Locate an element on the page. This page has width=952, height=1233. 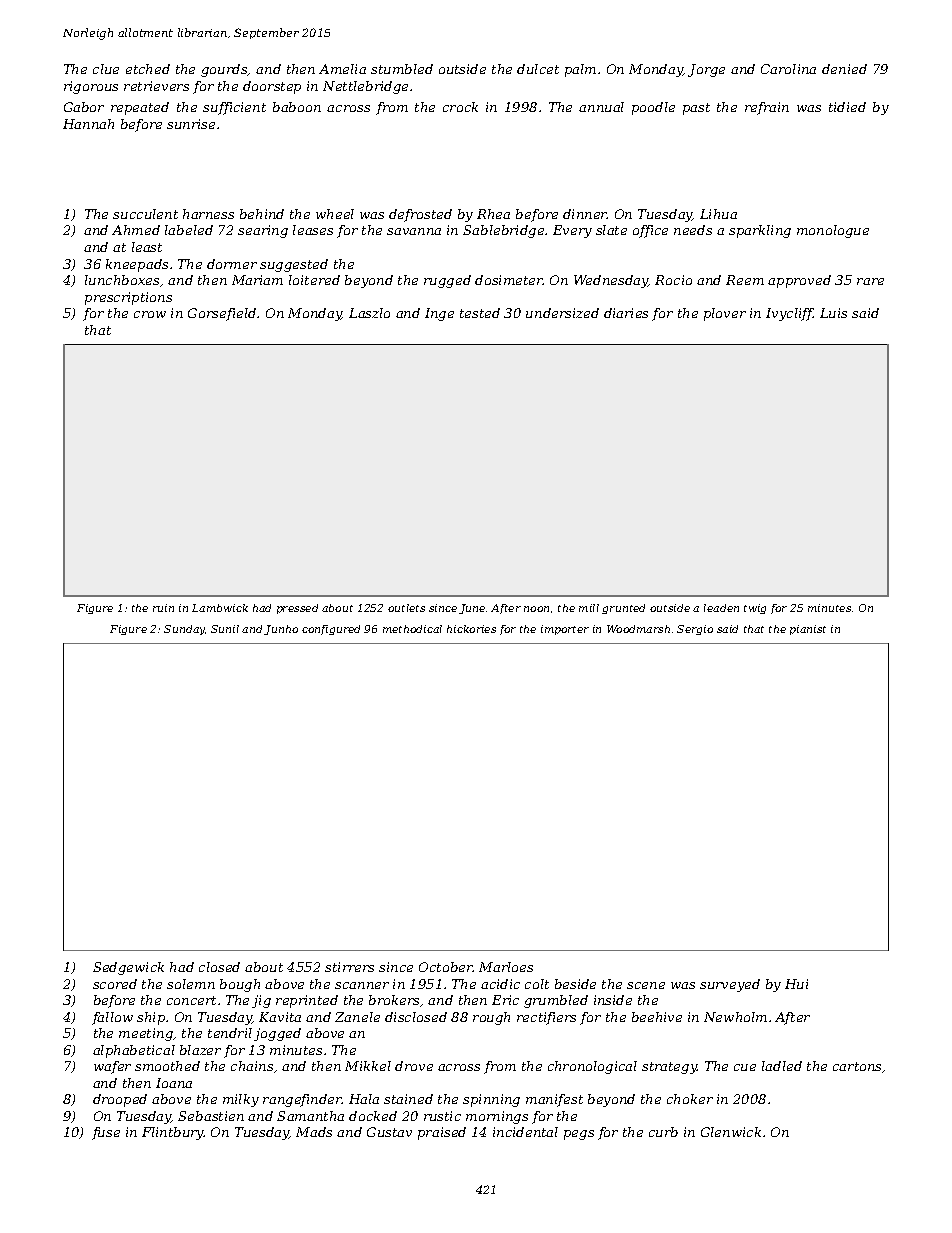
dinner is located at coordinates (585, 214).
